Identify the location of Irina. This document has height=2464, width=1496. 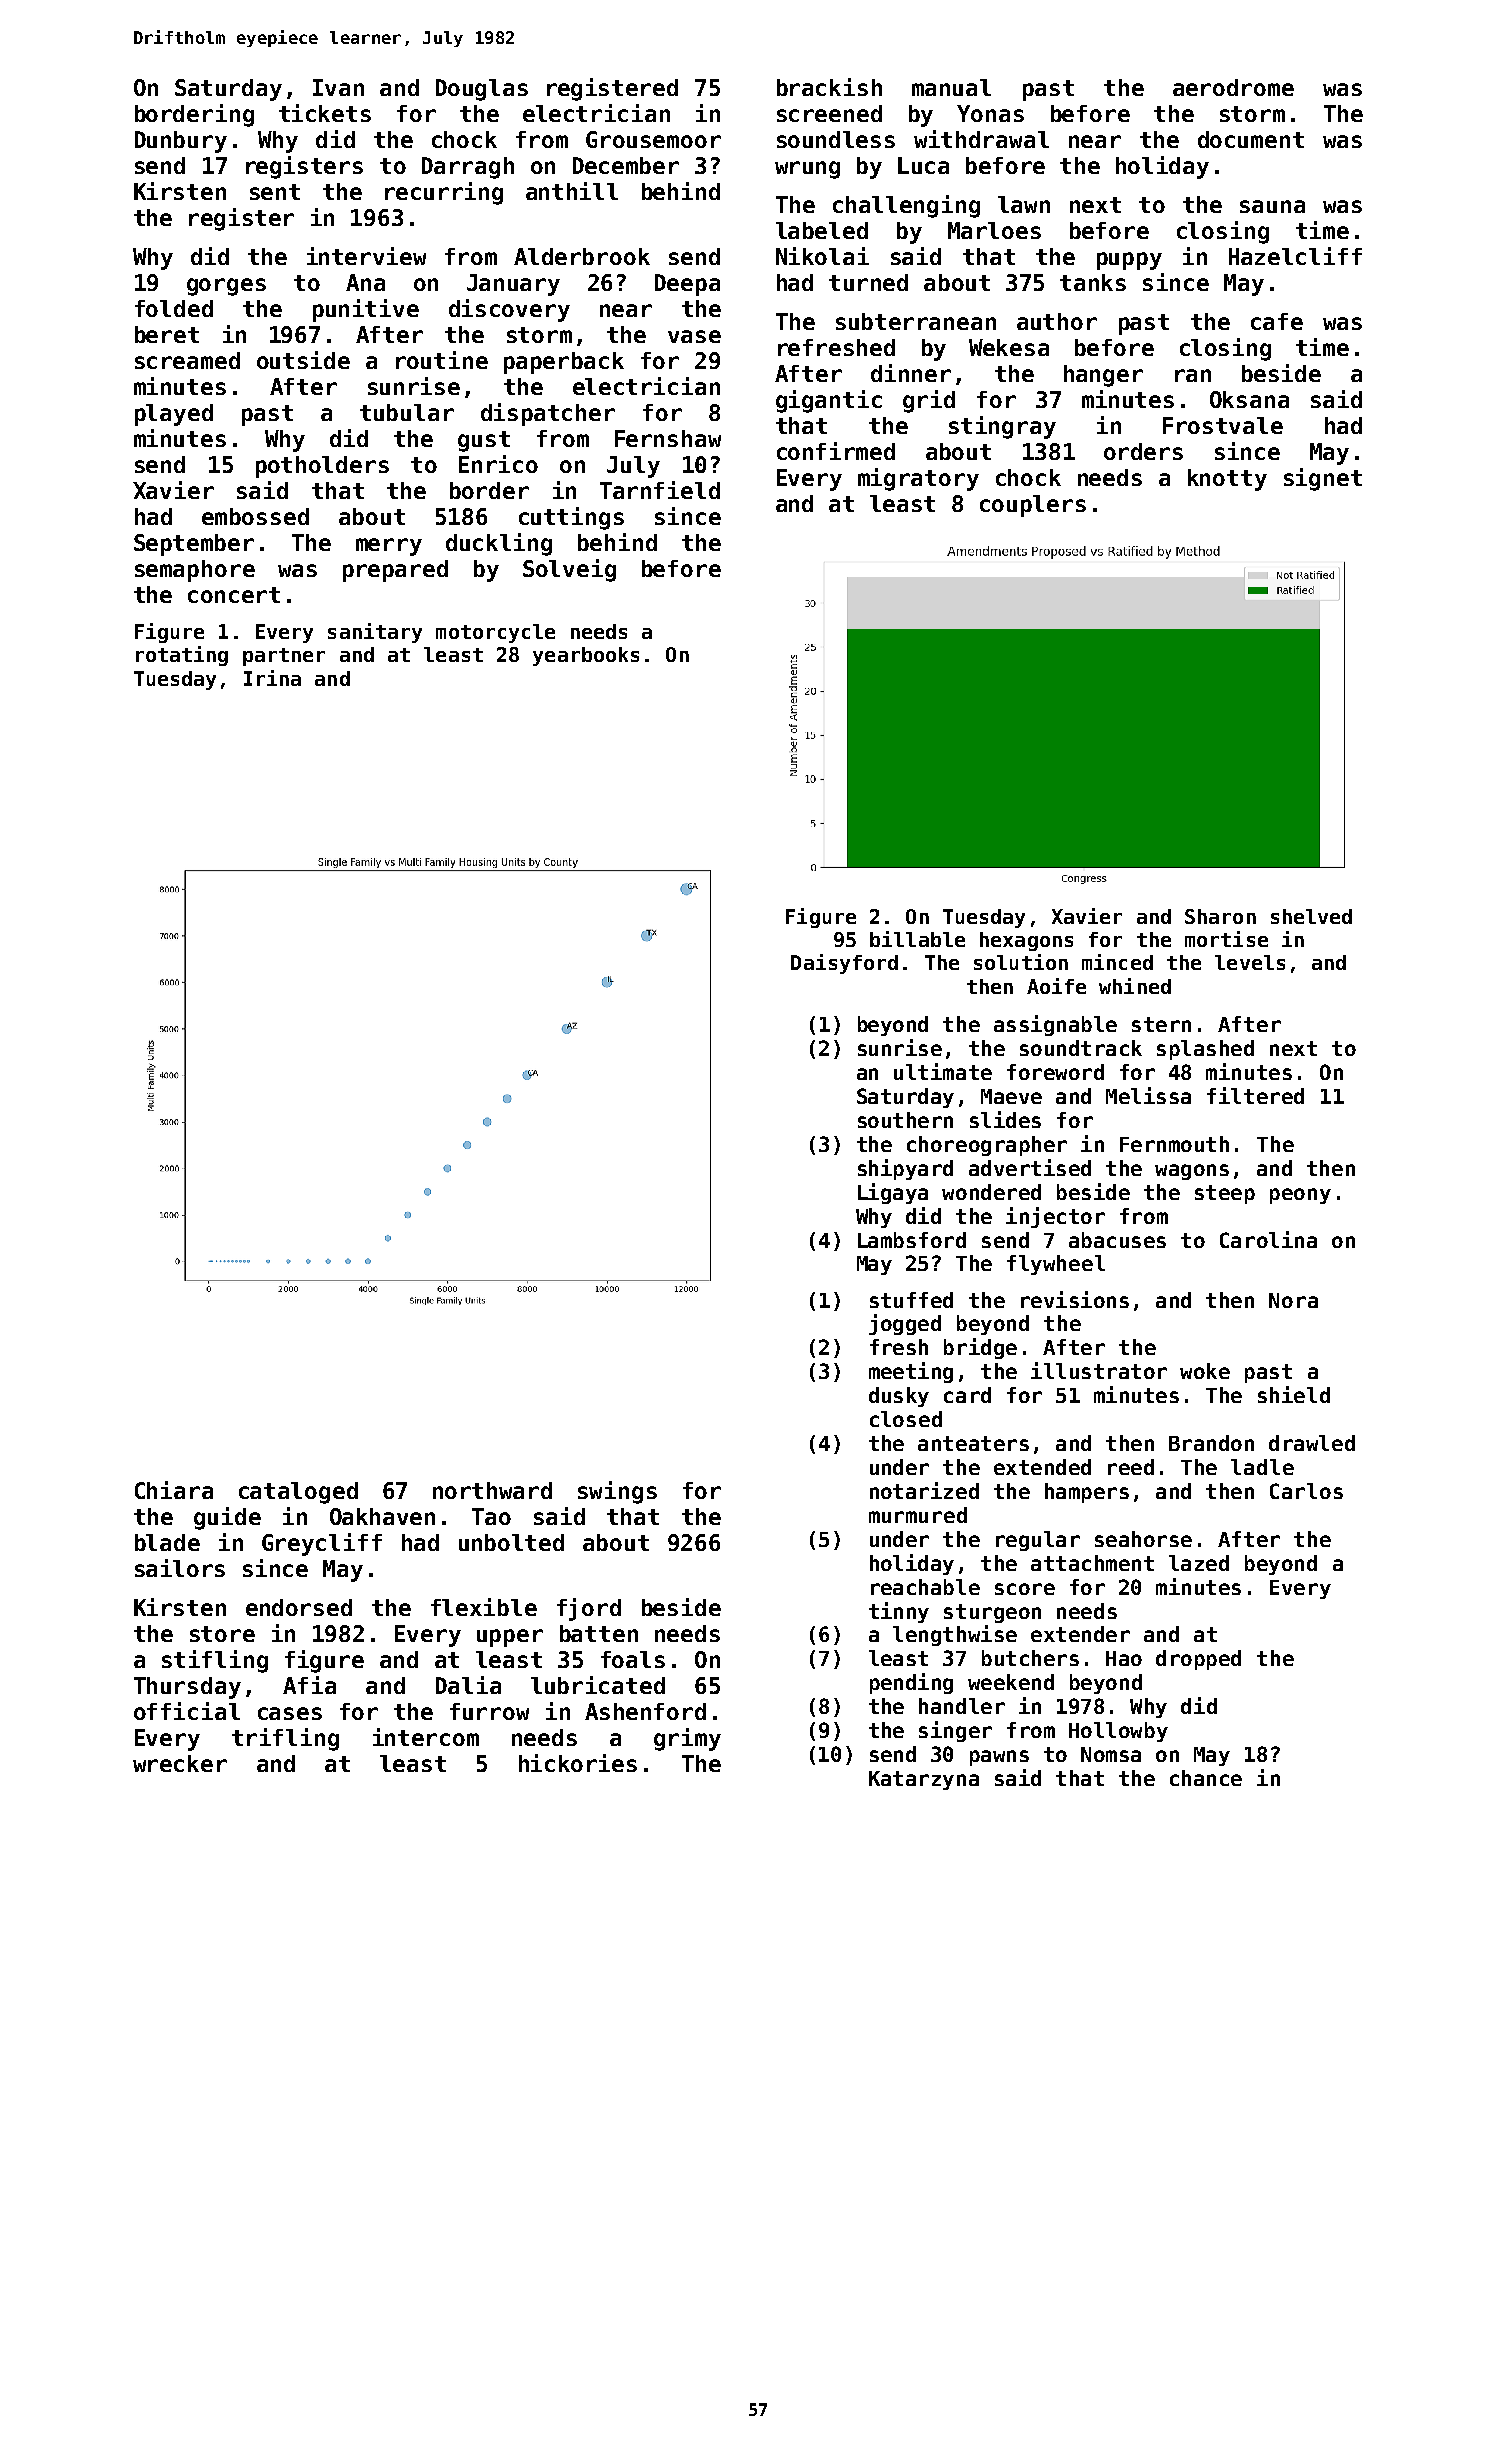
(272, 678).
